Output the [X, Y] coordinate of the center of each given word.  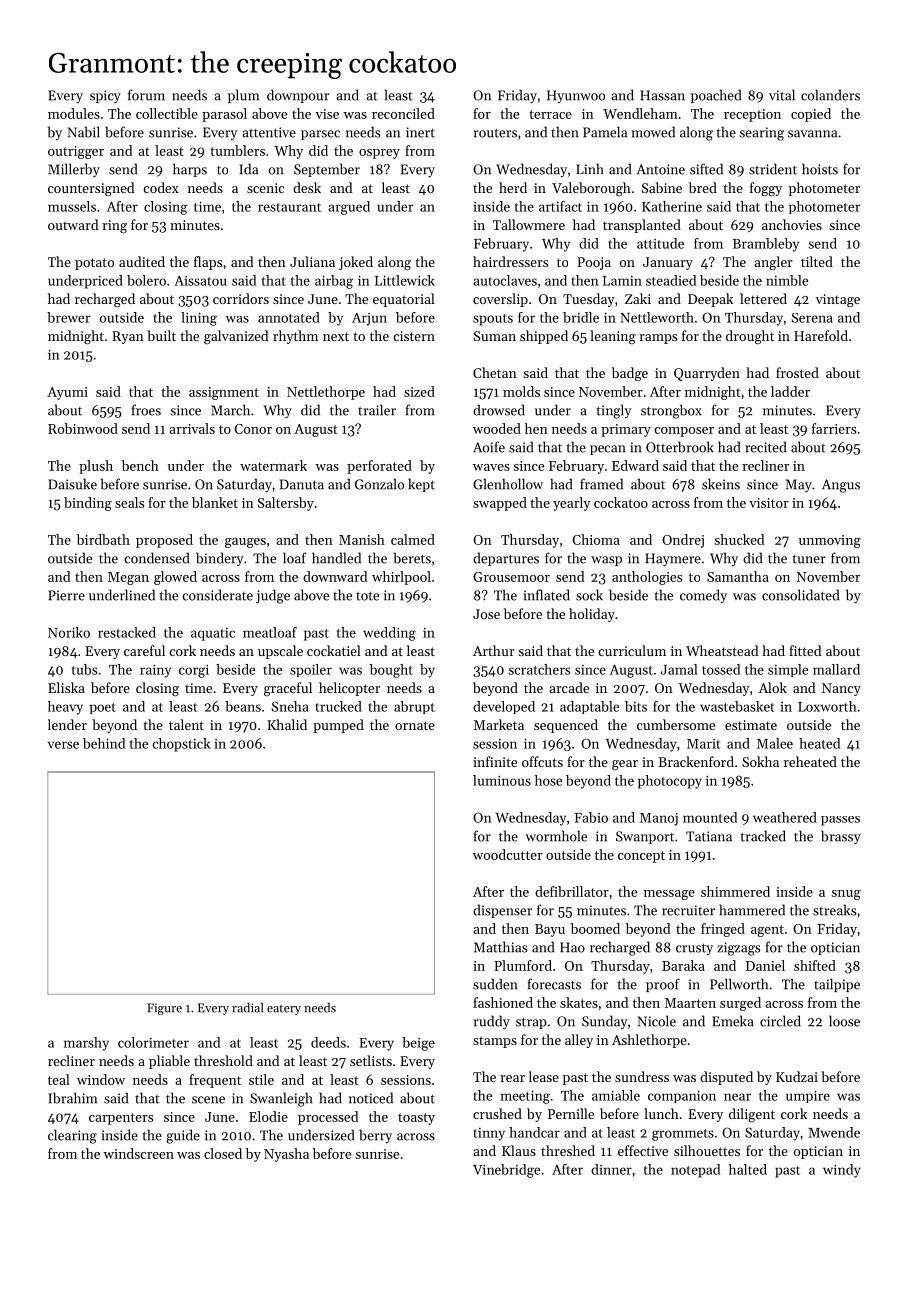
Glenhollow [508, 484]
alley [579, 1041]
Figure [164, 1009]
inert [420, 132]
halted [748, 1169]
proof [663, 985]
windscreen [138, 1153]
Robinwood [83, 428]
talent [186, 724]
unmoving [830, 541]
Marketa [499, 724]
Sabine [662, 187]
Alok [773, 687]
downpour [298, 96]
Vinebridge [506, 1171]
